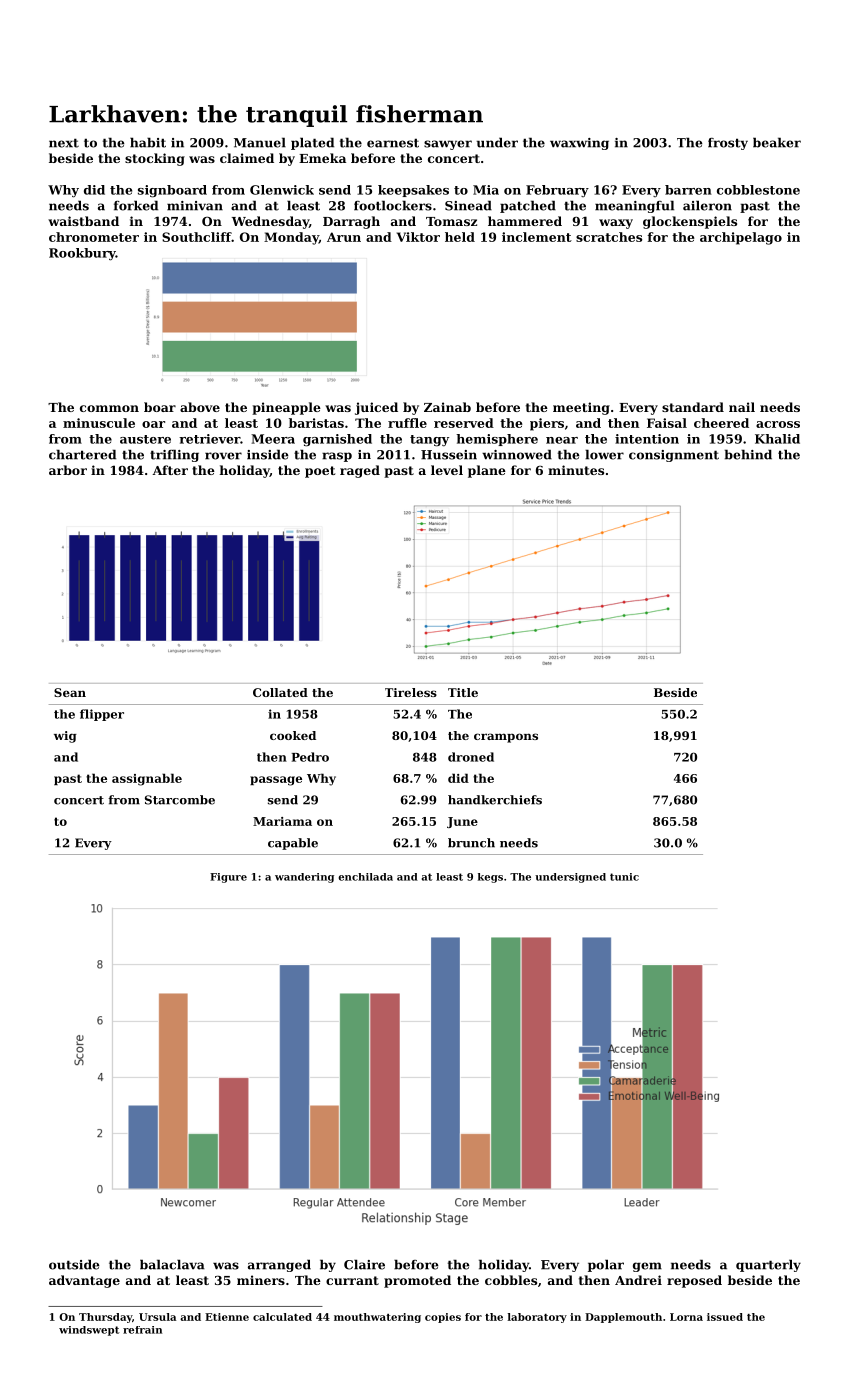 The width and height of the document is (849, 1400). What do you see at coordinates (89, 1331) in the document?
I see `windswept` at bounding box center [89, 1331].
